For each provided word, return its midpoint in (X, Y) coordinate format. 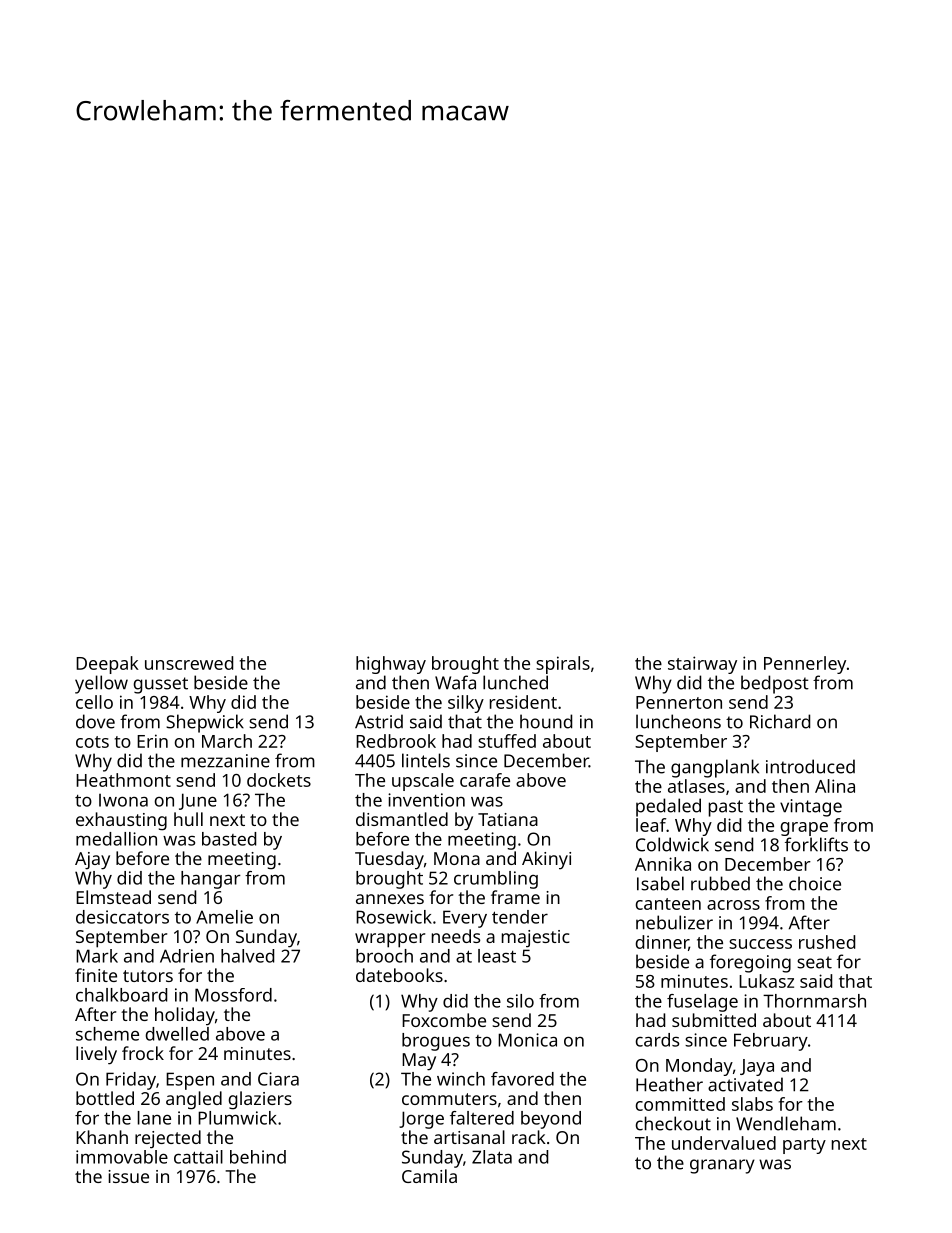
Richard (780, 721)
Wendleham (786, 1123)
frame (515, 897)
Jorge (421, 1120)
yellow (101, 684)
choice (815, 883)
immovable (122, 1157)
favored (522, 1079)
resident (523, 702)
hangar (211, 880)
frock (143, 1053)
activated (745, 1084)
